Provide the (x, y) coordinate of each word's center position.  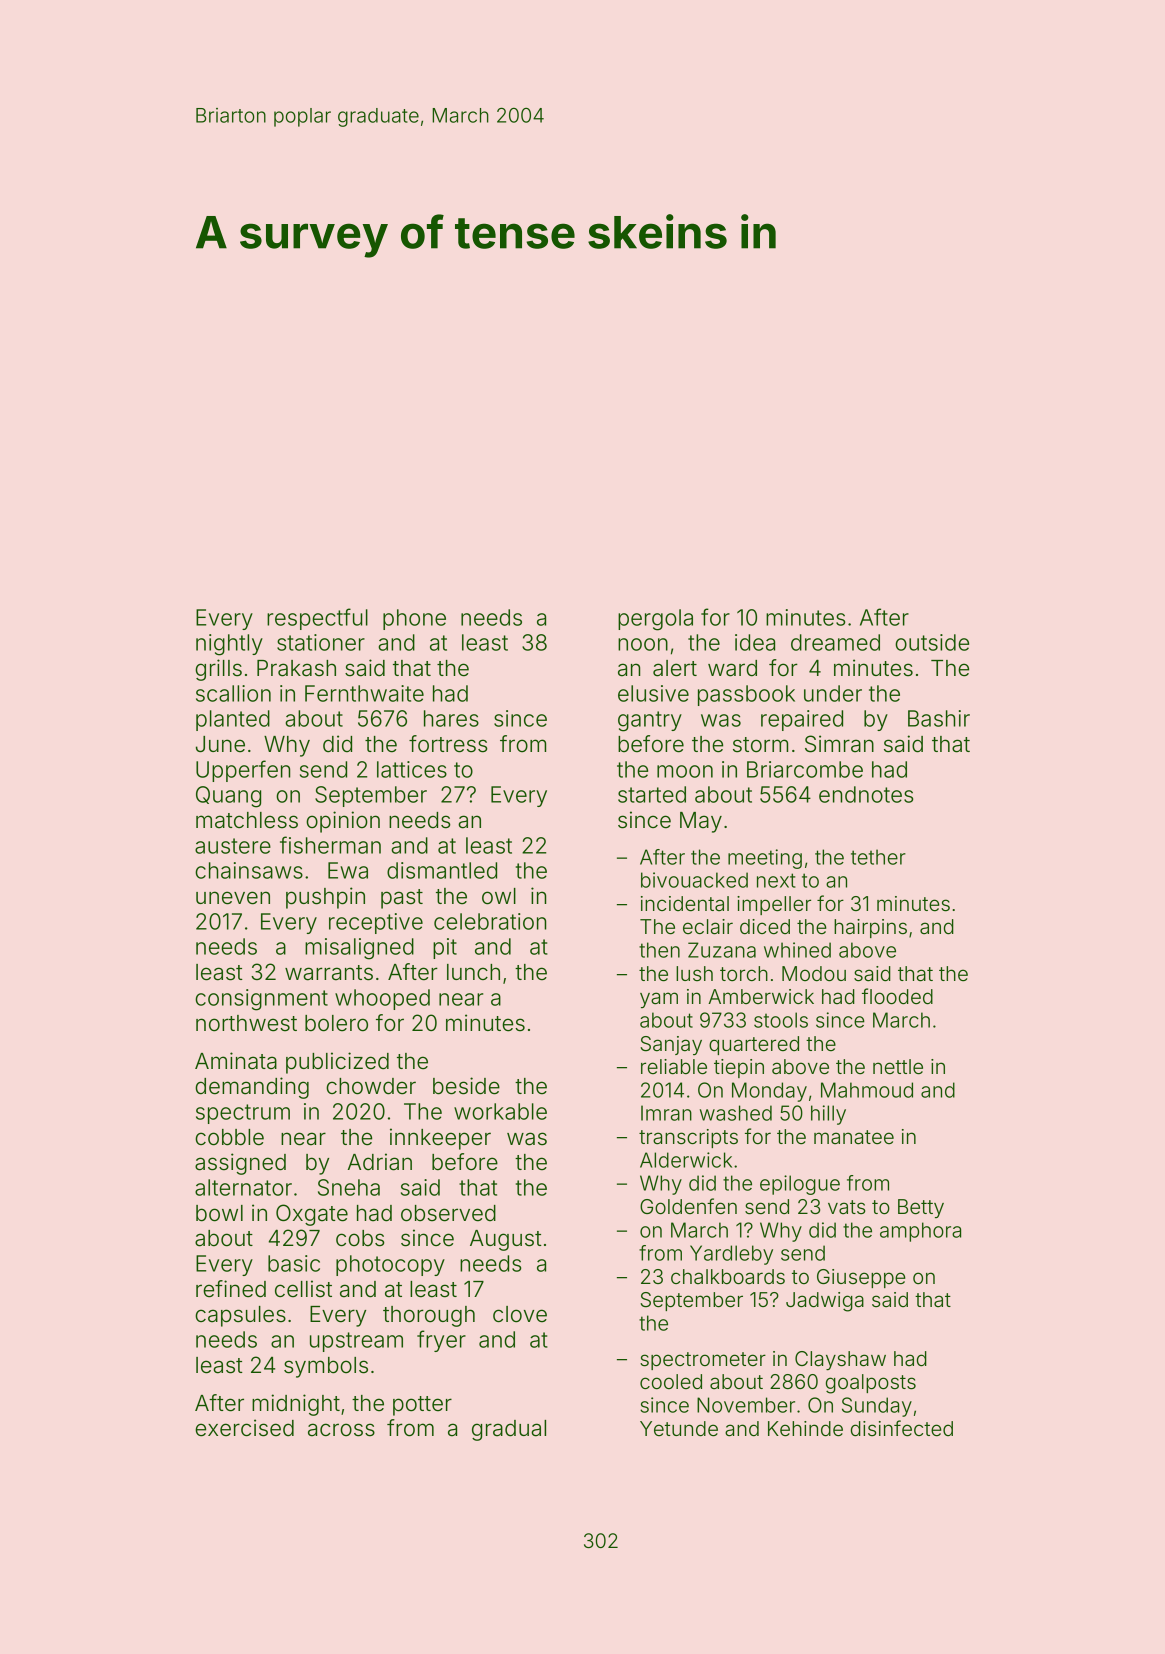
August (506, 1240)
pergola (655, 620)
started (652, 794)
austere (233, 846)
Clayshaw (840, 1360)
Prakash (296, 668)
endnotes (866, 794)
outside (932, 642)
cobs (360, 1238)
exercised (244, 1428)
